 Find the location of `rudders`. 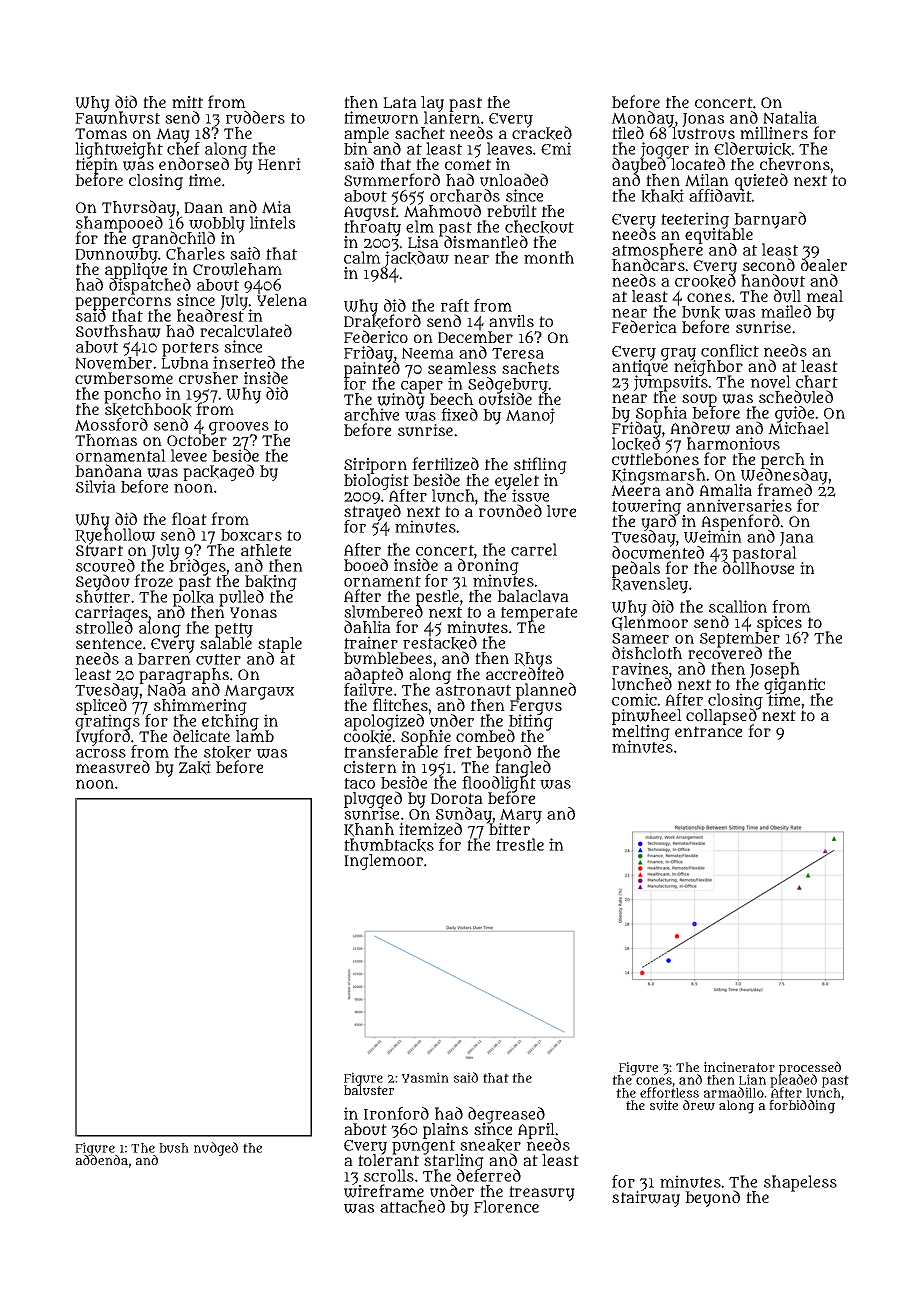

rudders is located at coordinates (255, 117).
